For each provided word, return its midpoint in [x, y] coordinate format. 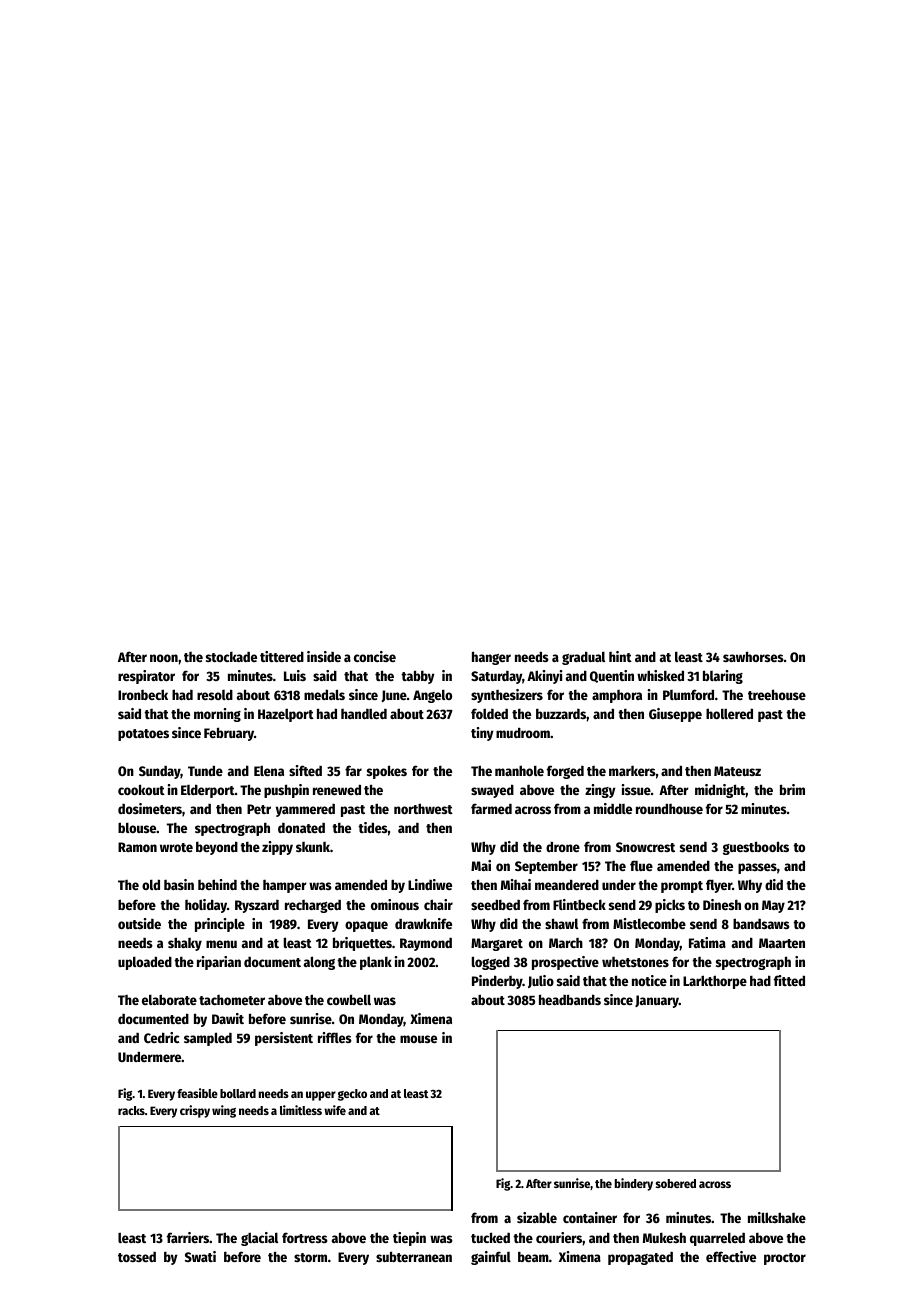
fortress [305, 1237]
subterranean [414, 1256]
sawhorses [753, 656]
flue [641, 865]
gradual [583, 658]
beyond [217, 848]
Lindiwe [430, 884]
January [657, 1001]
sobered [676, 1183]
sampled [208, 1039]
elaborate [169, 999]
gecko [352, 1095]
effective [731, 1256]
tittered [282, 656]
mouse [418, 1039]
